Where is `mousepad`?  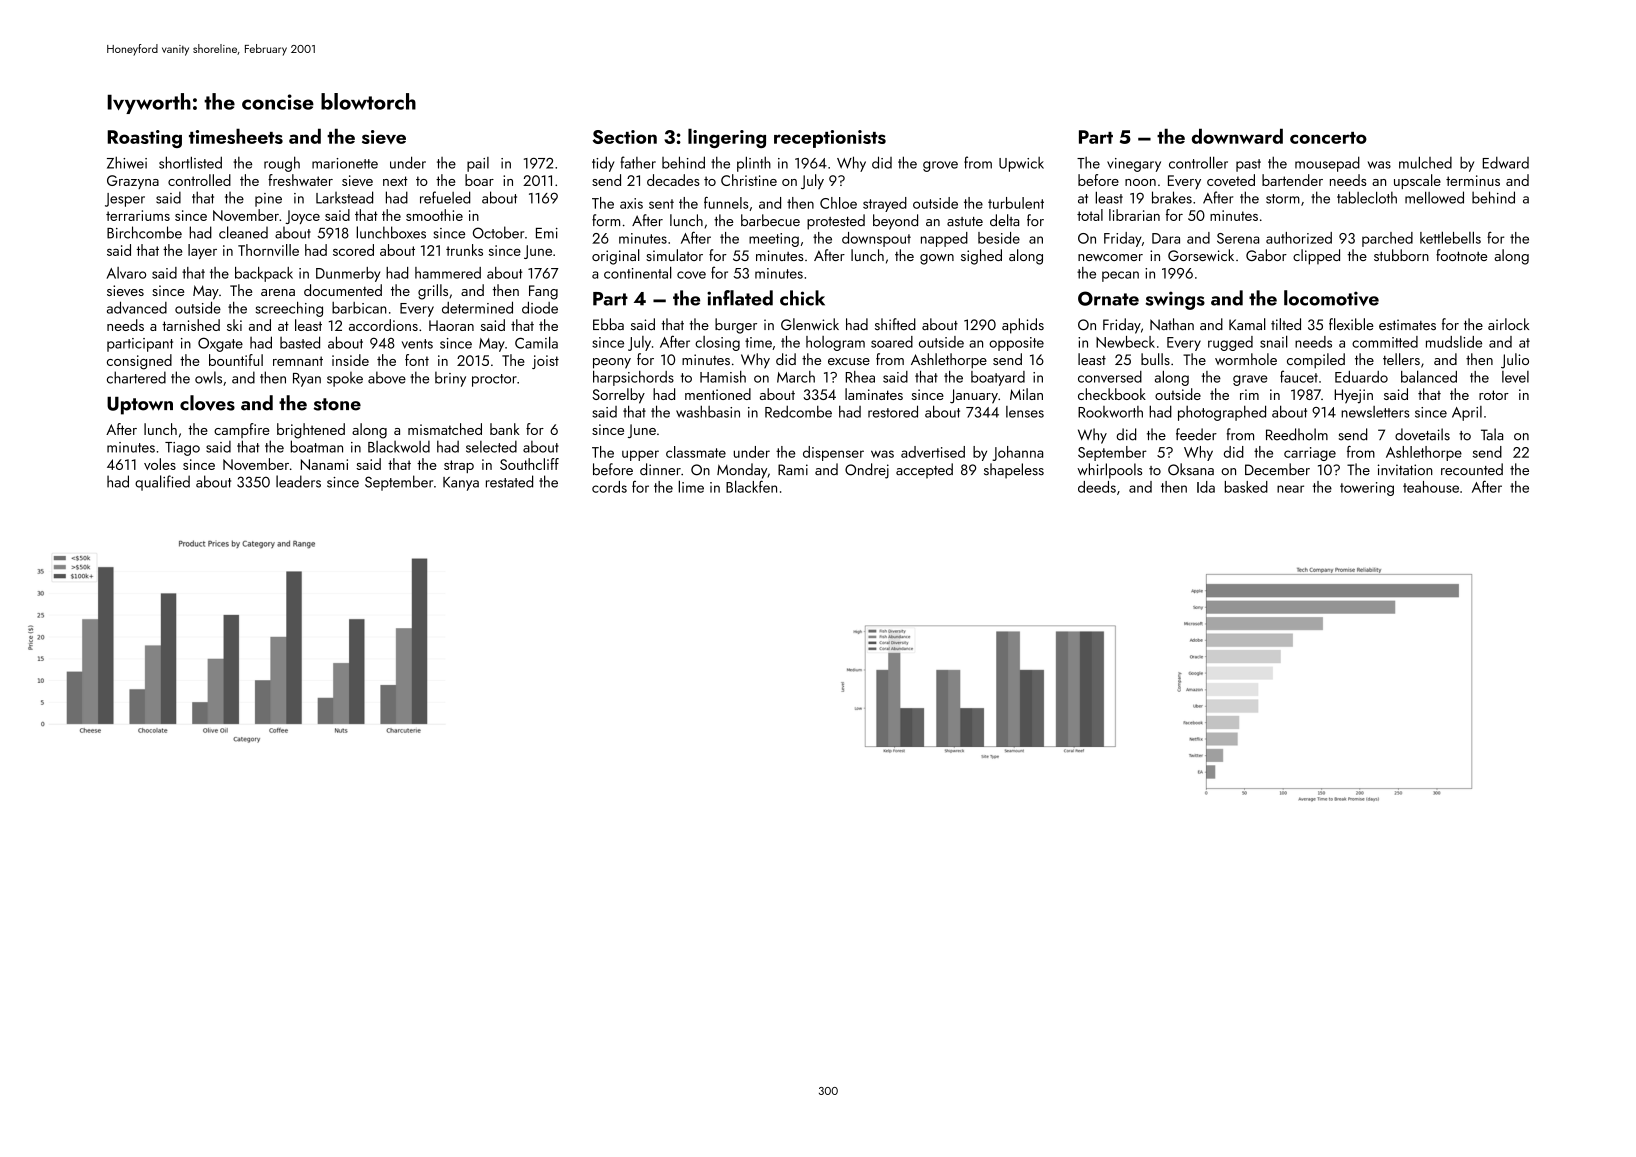 mousepad is located at coordinates (1327, 164).
